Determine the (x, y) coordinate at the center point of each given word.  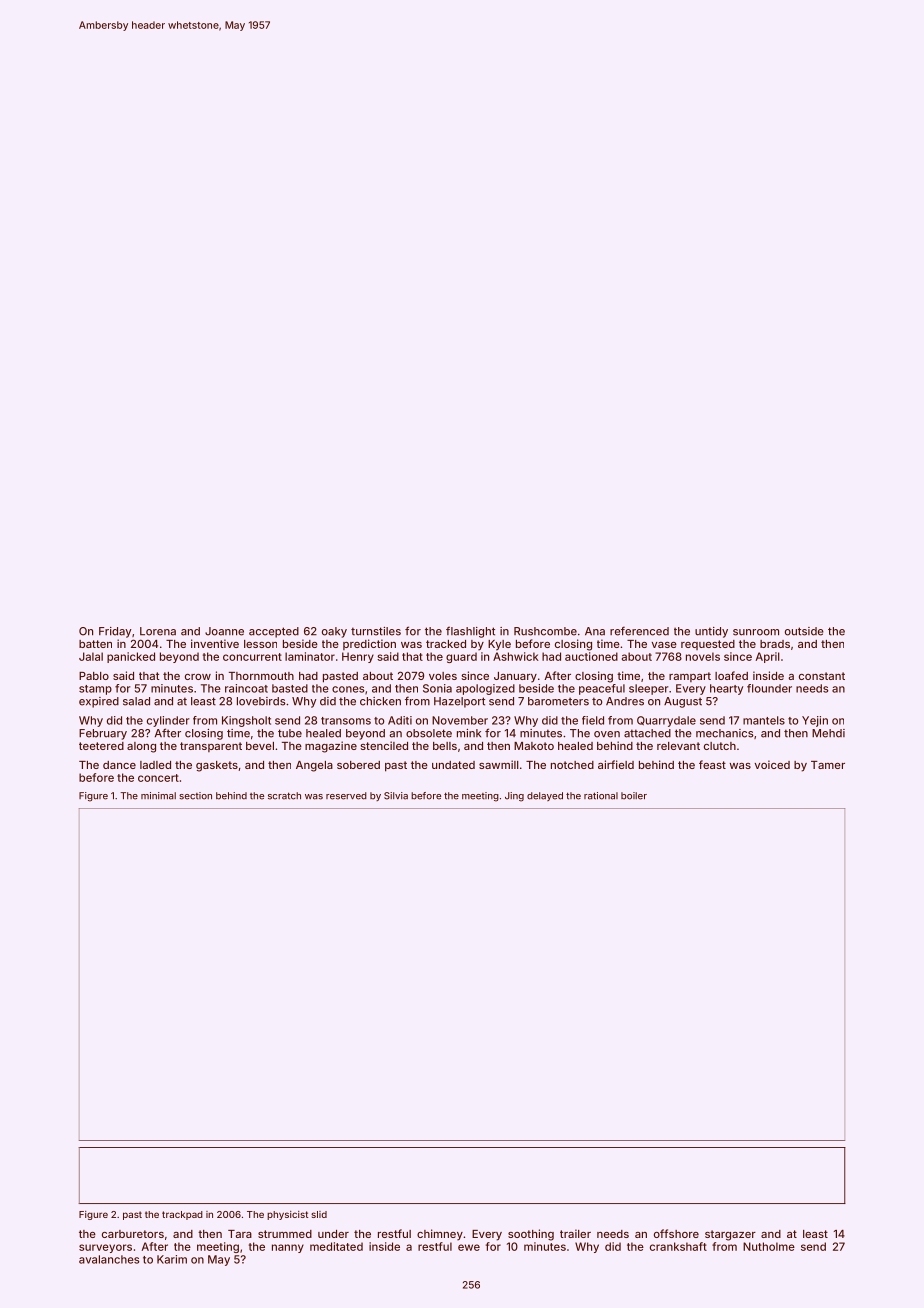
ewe (469, 1247)
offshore (676, 1233)
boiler (634, 796)
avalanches (109, 1259)
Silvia (396, 796)
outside (804, 631)
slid (319, 1214)
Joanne (224, 631)
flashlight (470, 632)
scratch (284, 796)
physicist (287, 1215)
